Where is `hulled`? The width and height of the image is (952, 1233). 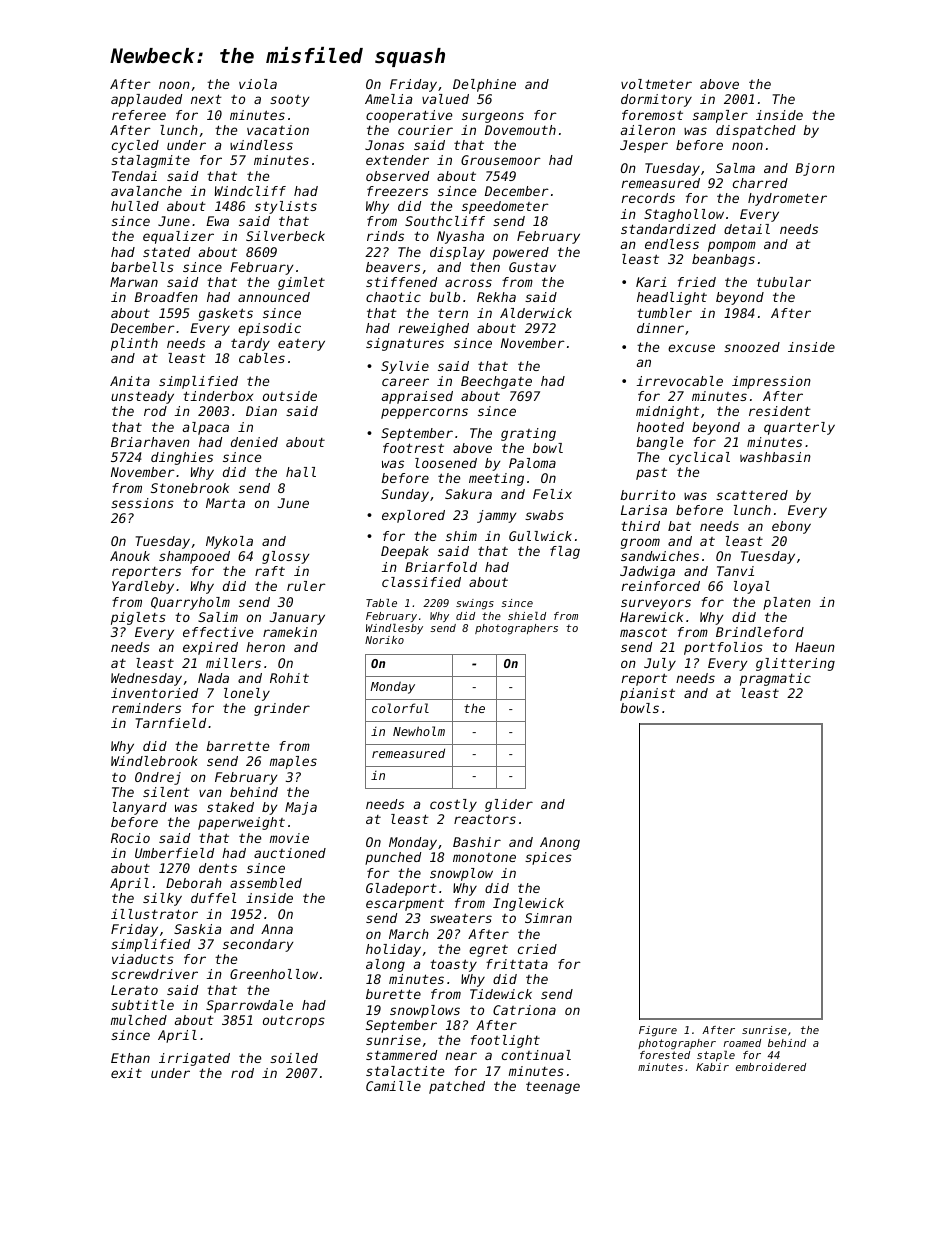
hulled is located at coordinates (135, 206).
